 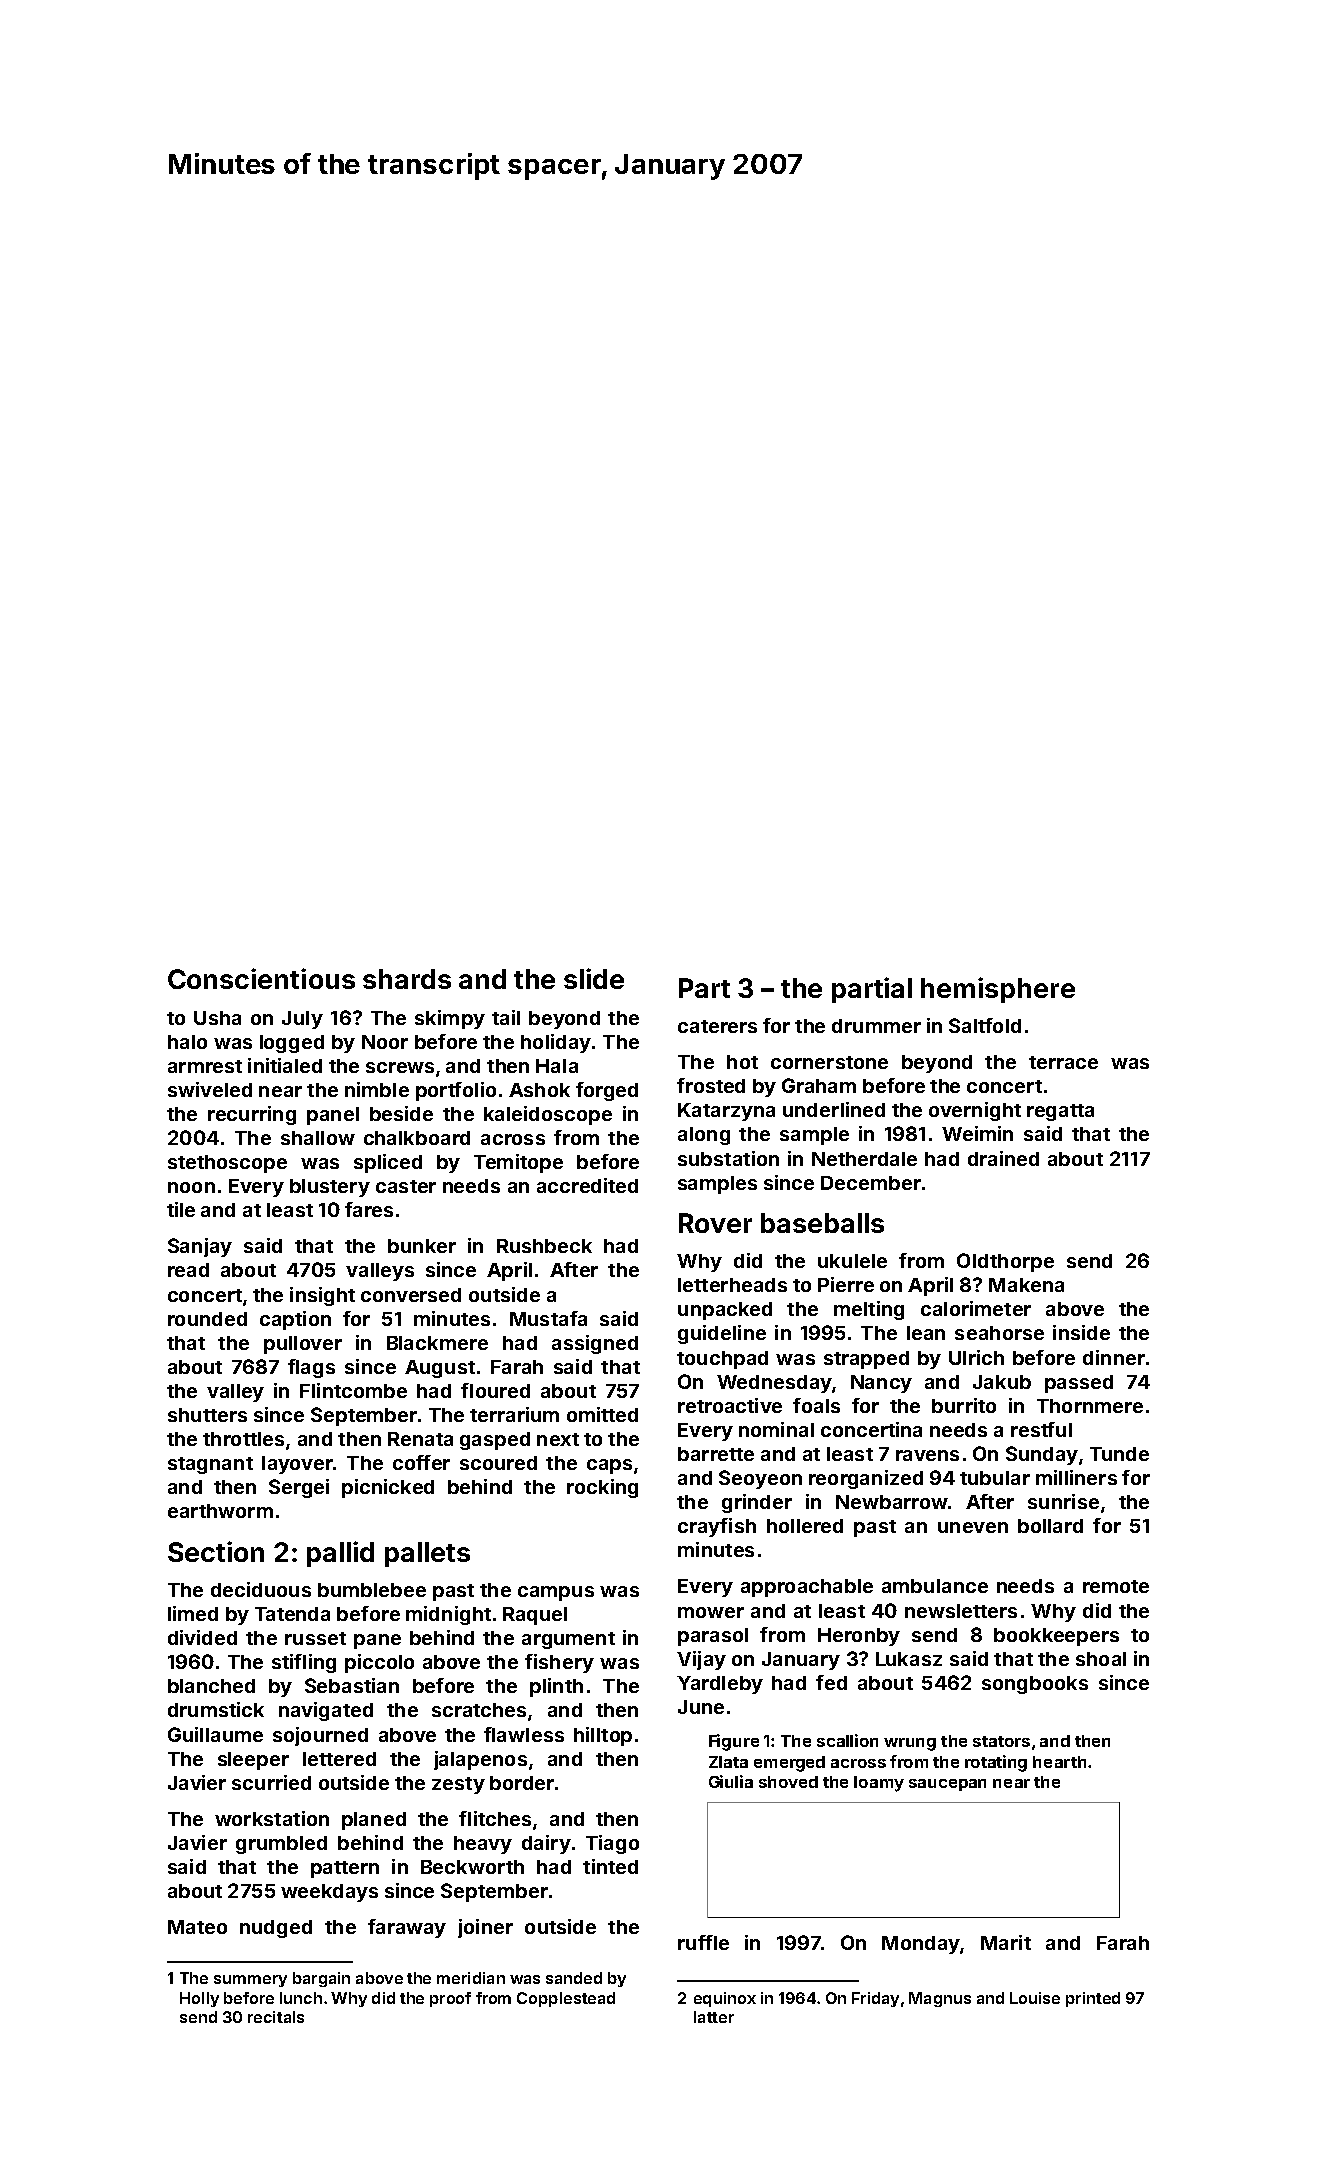 I want to click on divided, so click(x=202, y=1637).
